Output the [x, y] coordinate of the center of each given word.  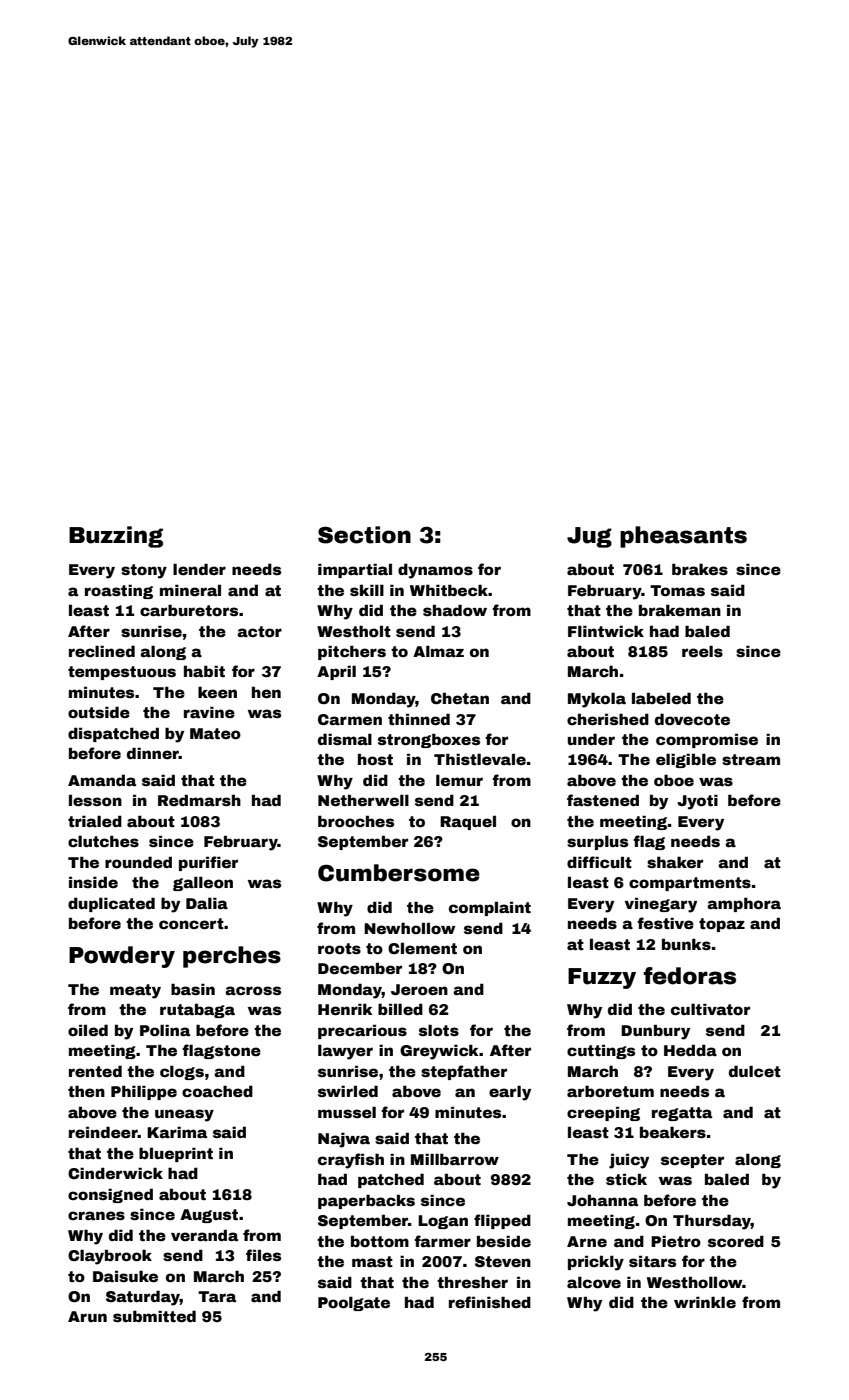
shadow [455, 610]
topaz [722, 925]
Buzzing [116, 537]
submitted [154, 1316]
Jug [589, 537]
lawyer [345, 1052]
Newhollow [410, 928]
